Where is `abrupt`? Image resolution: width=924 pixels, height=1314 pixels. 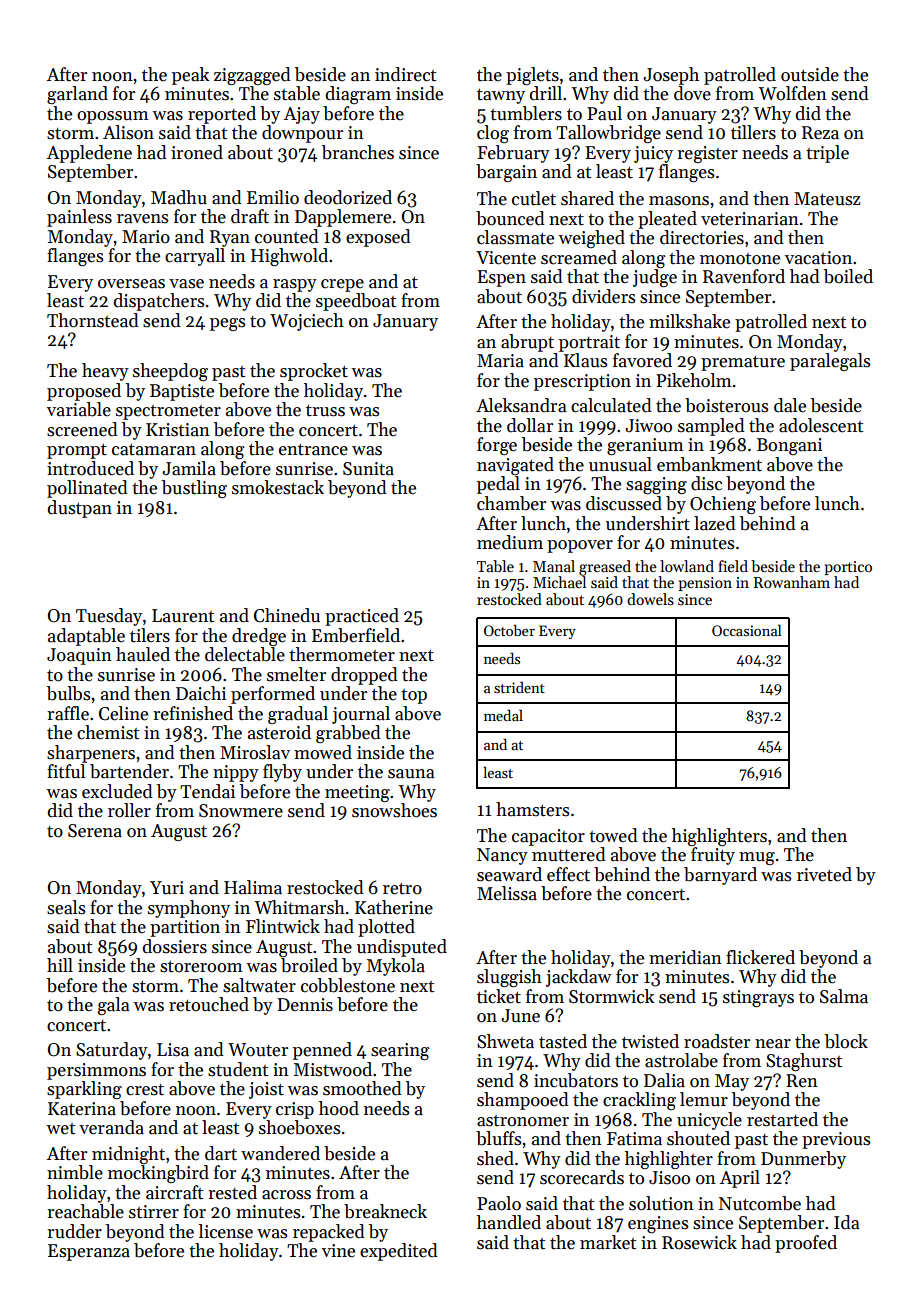 abrupt is located at coordinates (527, 343).
